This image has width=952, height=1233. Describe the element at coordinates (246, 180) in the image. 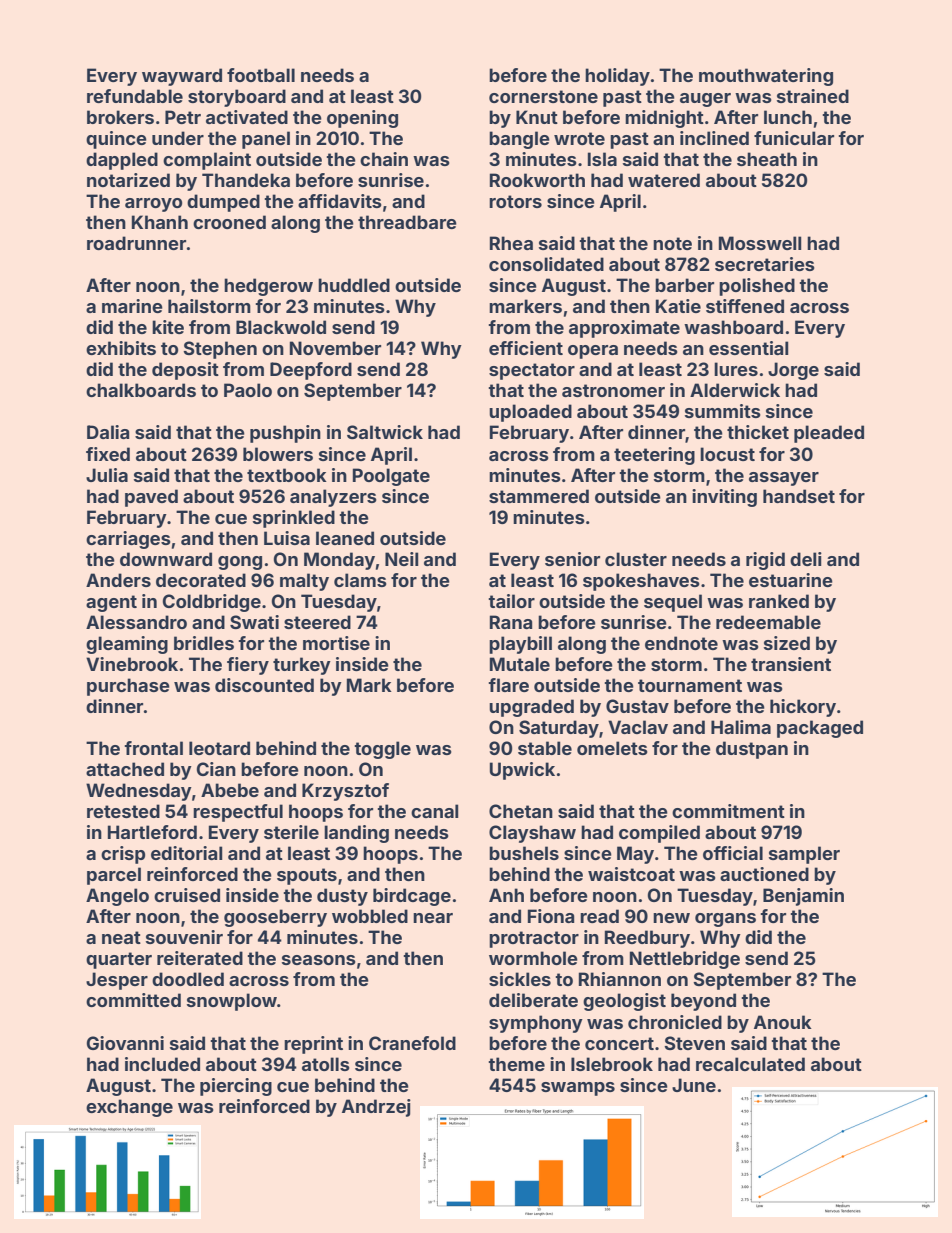

I see `Thandeka` at that location.
